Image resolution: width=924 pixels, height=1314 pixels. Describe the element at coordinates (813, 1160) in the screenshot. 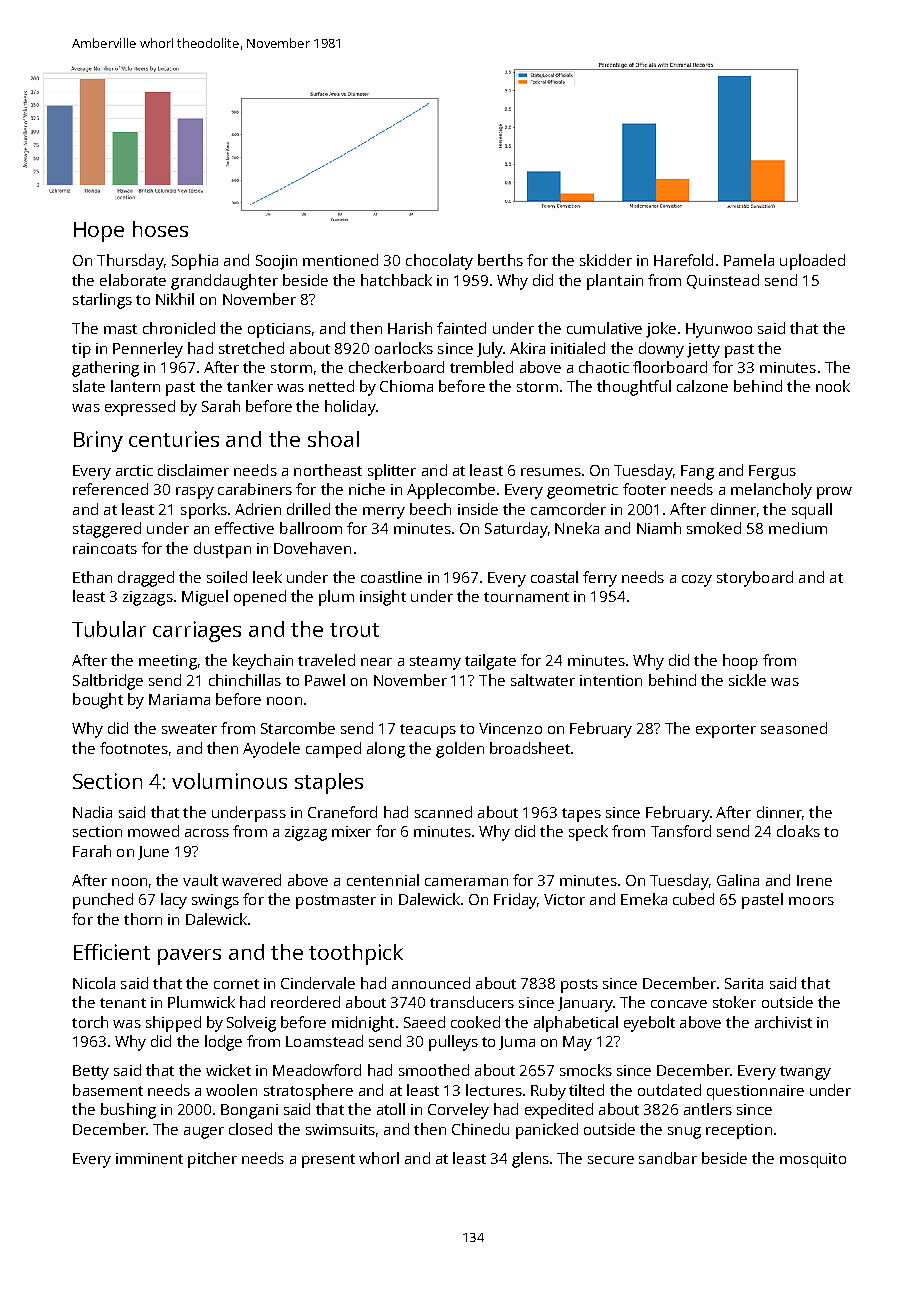

I see `mosquito` at that location.
